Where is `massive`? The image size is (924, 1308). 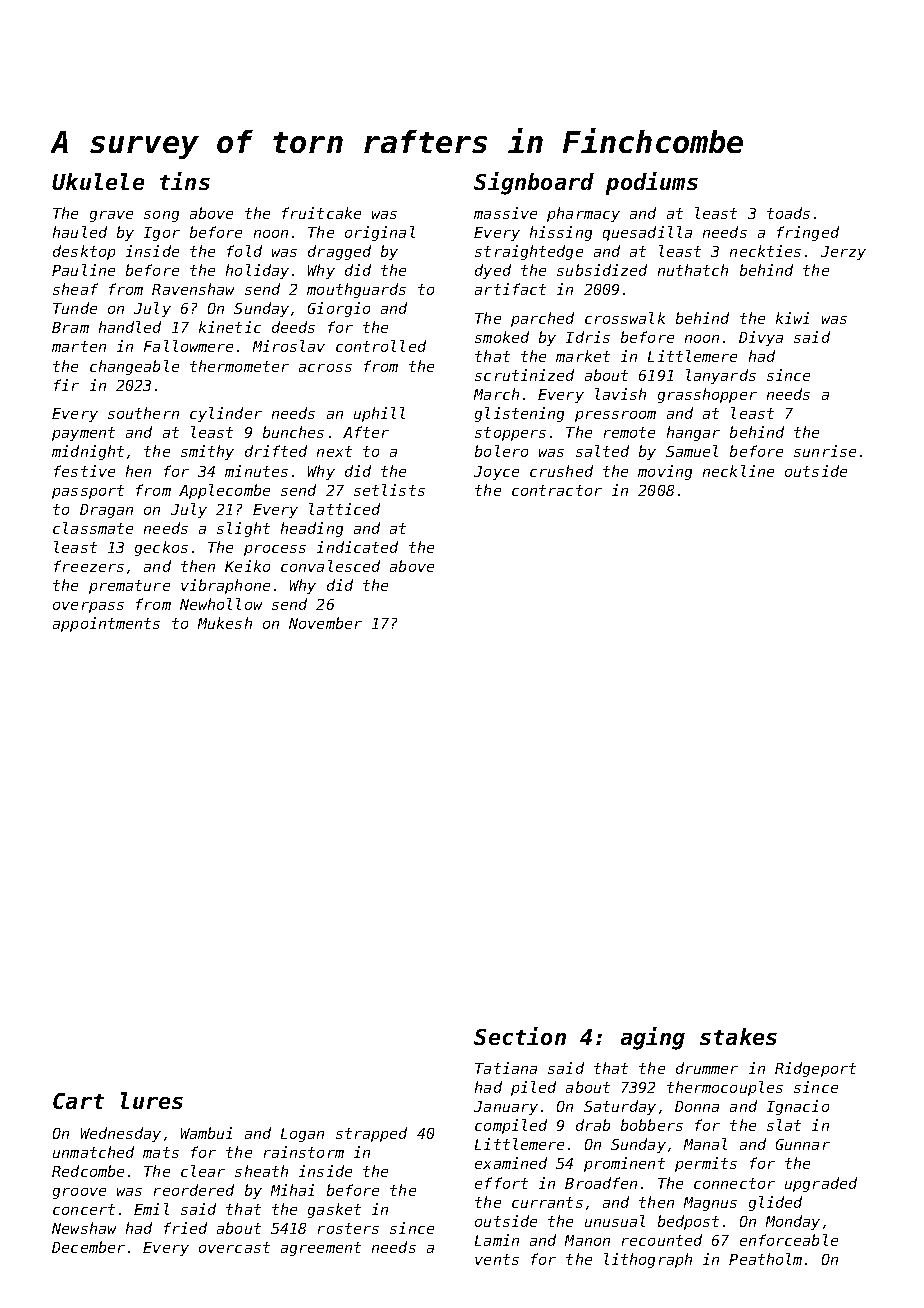 massive is located at coordinates (505, 213).
